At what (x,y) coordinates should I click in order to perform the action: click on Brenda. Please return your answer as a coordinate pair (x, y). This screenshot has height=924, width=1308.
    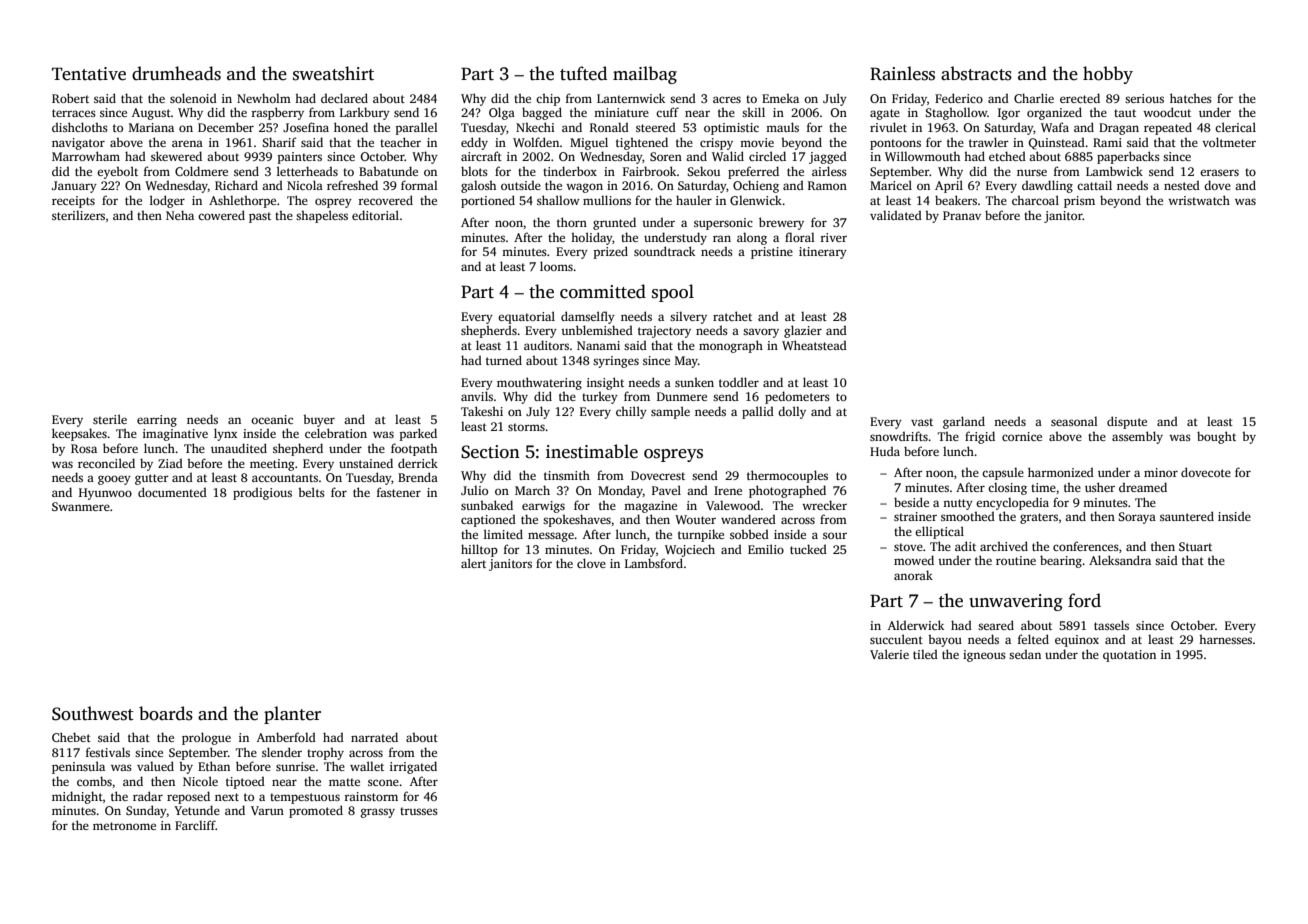
    Looking at the image, I should click on (418, 477).
